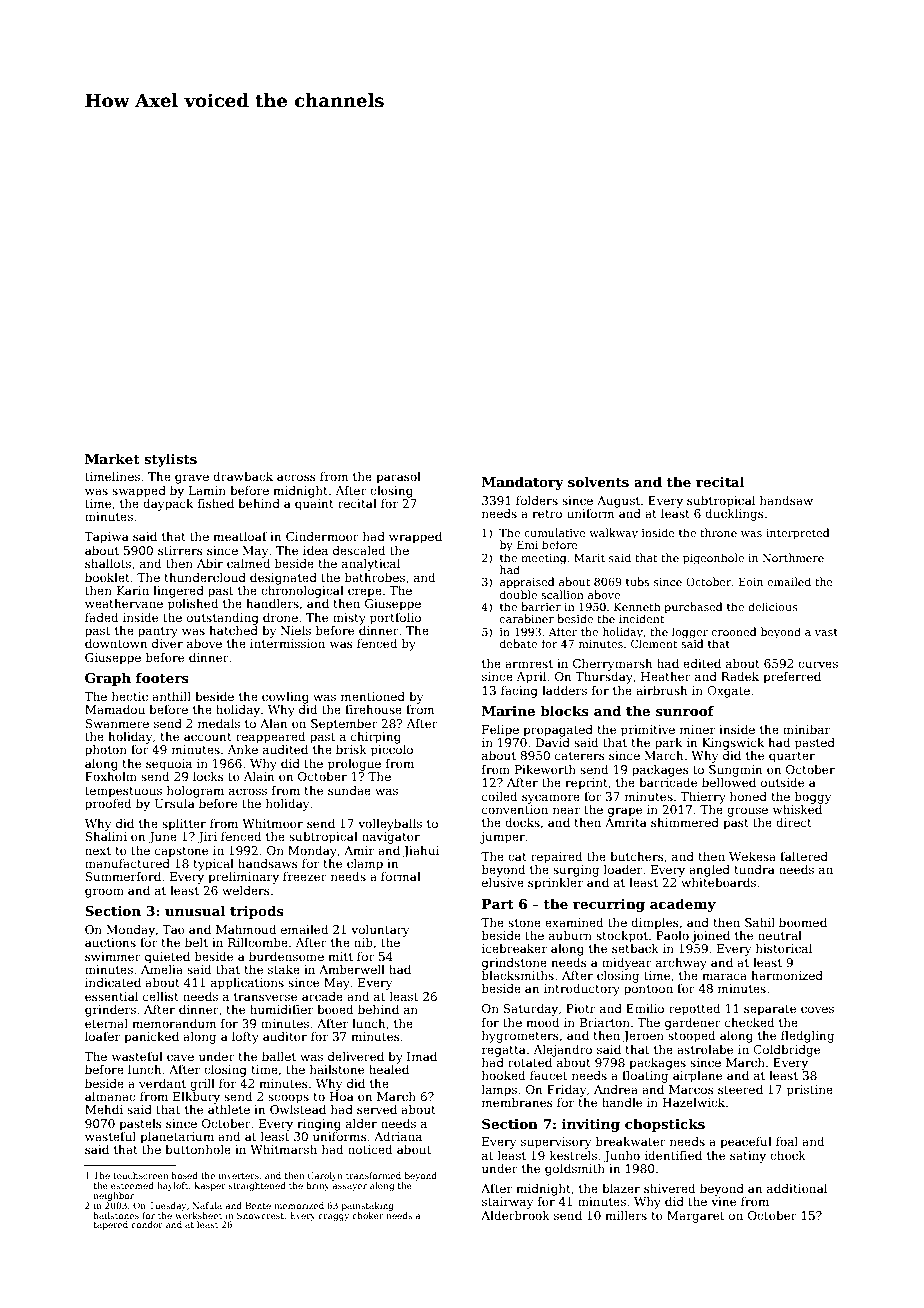  What do you see at coordinates (198, 1149) in the screenshot?
I see `buttonhole` at bounding box center [198, 1149].
